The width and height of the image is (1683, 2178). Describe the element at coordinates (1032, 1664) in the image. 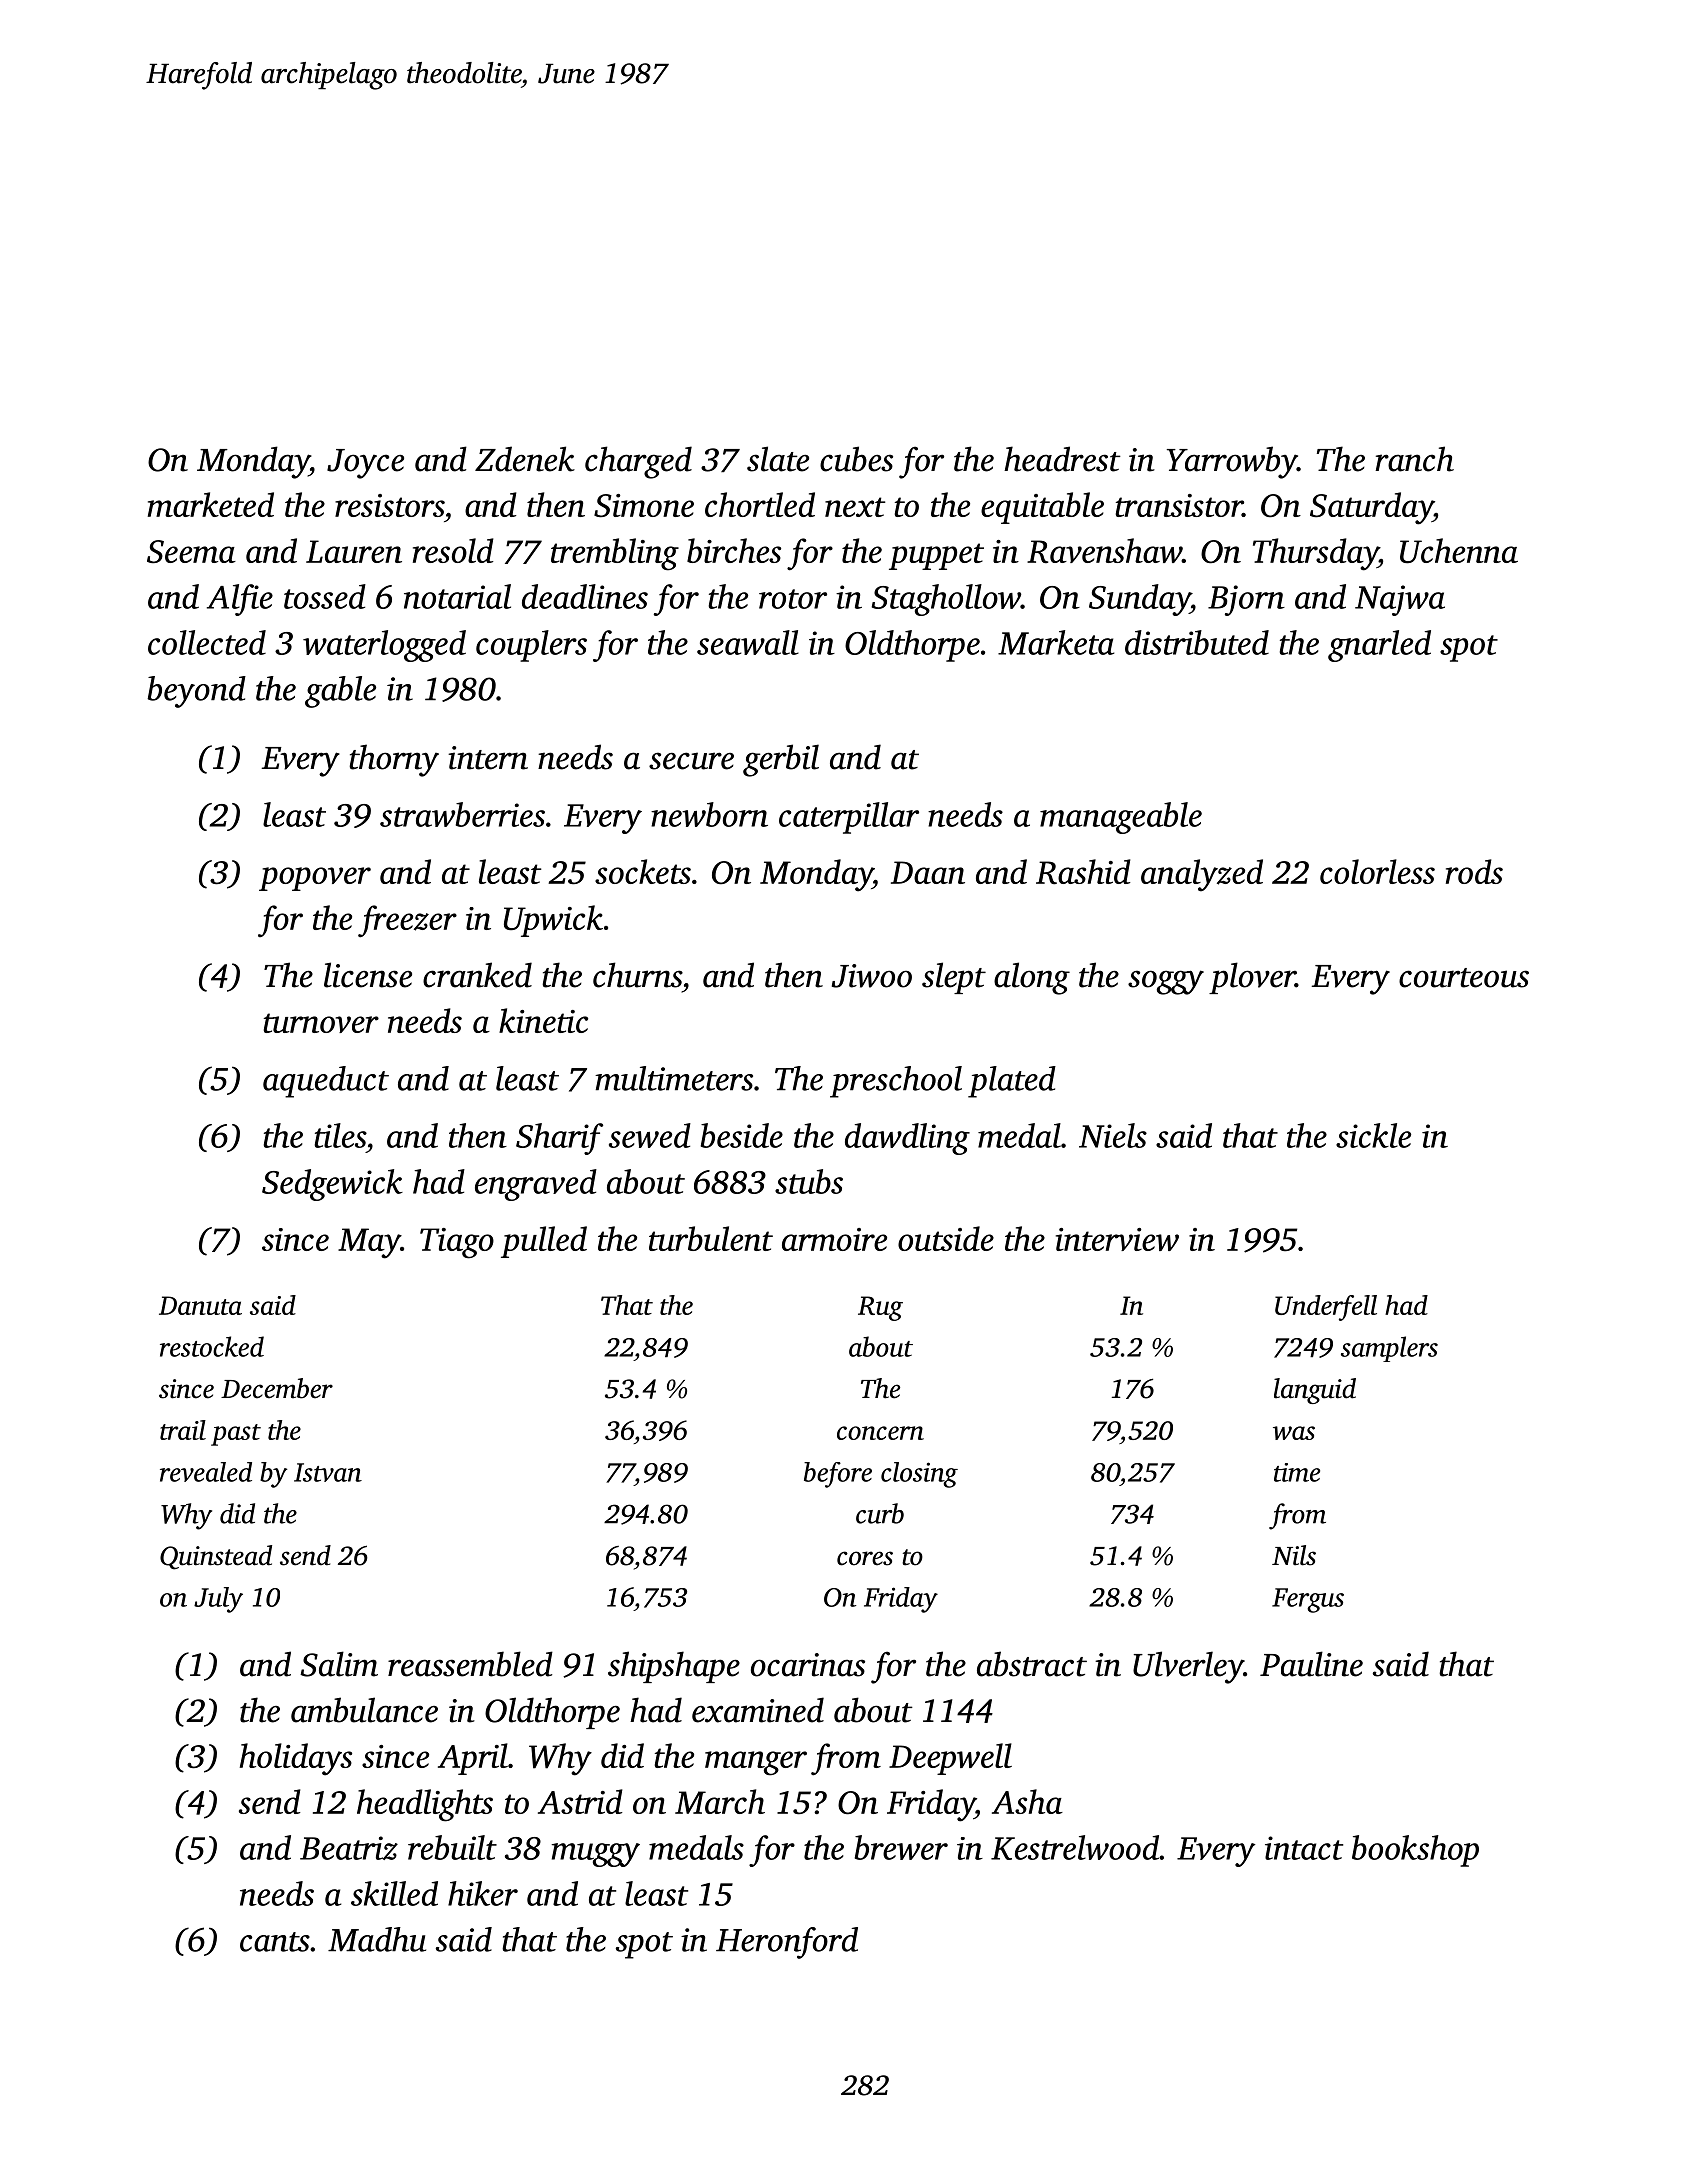

I see `abstract` at that location.
